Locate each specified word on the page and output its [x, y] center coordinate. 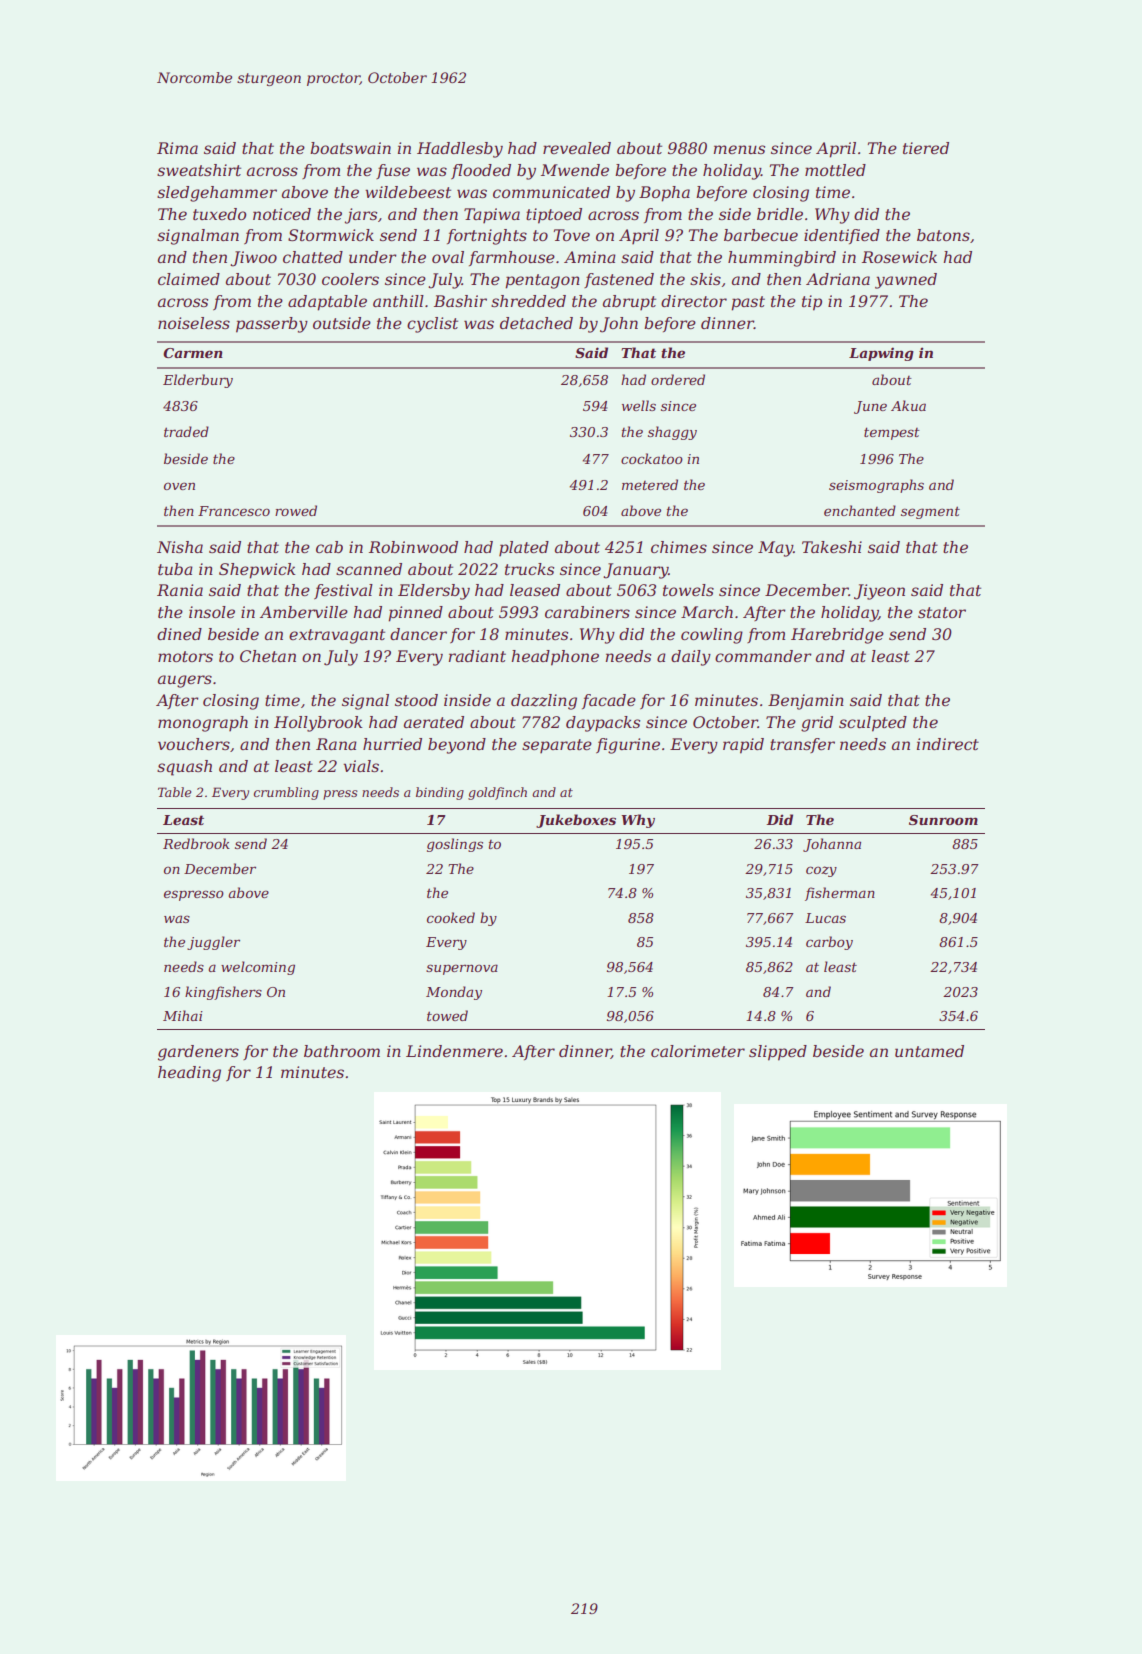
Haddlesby [460, 150]
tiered [926, 148]
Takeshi [832, 547]
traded [186, 431]
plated [524, 548]
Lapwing [881, 354]
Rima [177, 148]
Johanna [832, 845]
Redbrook [196, 843]
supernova [462, 969]
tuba [175, 569]
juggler [213, 943]
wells [639, 405]
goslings [455, 845]
